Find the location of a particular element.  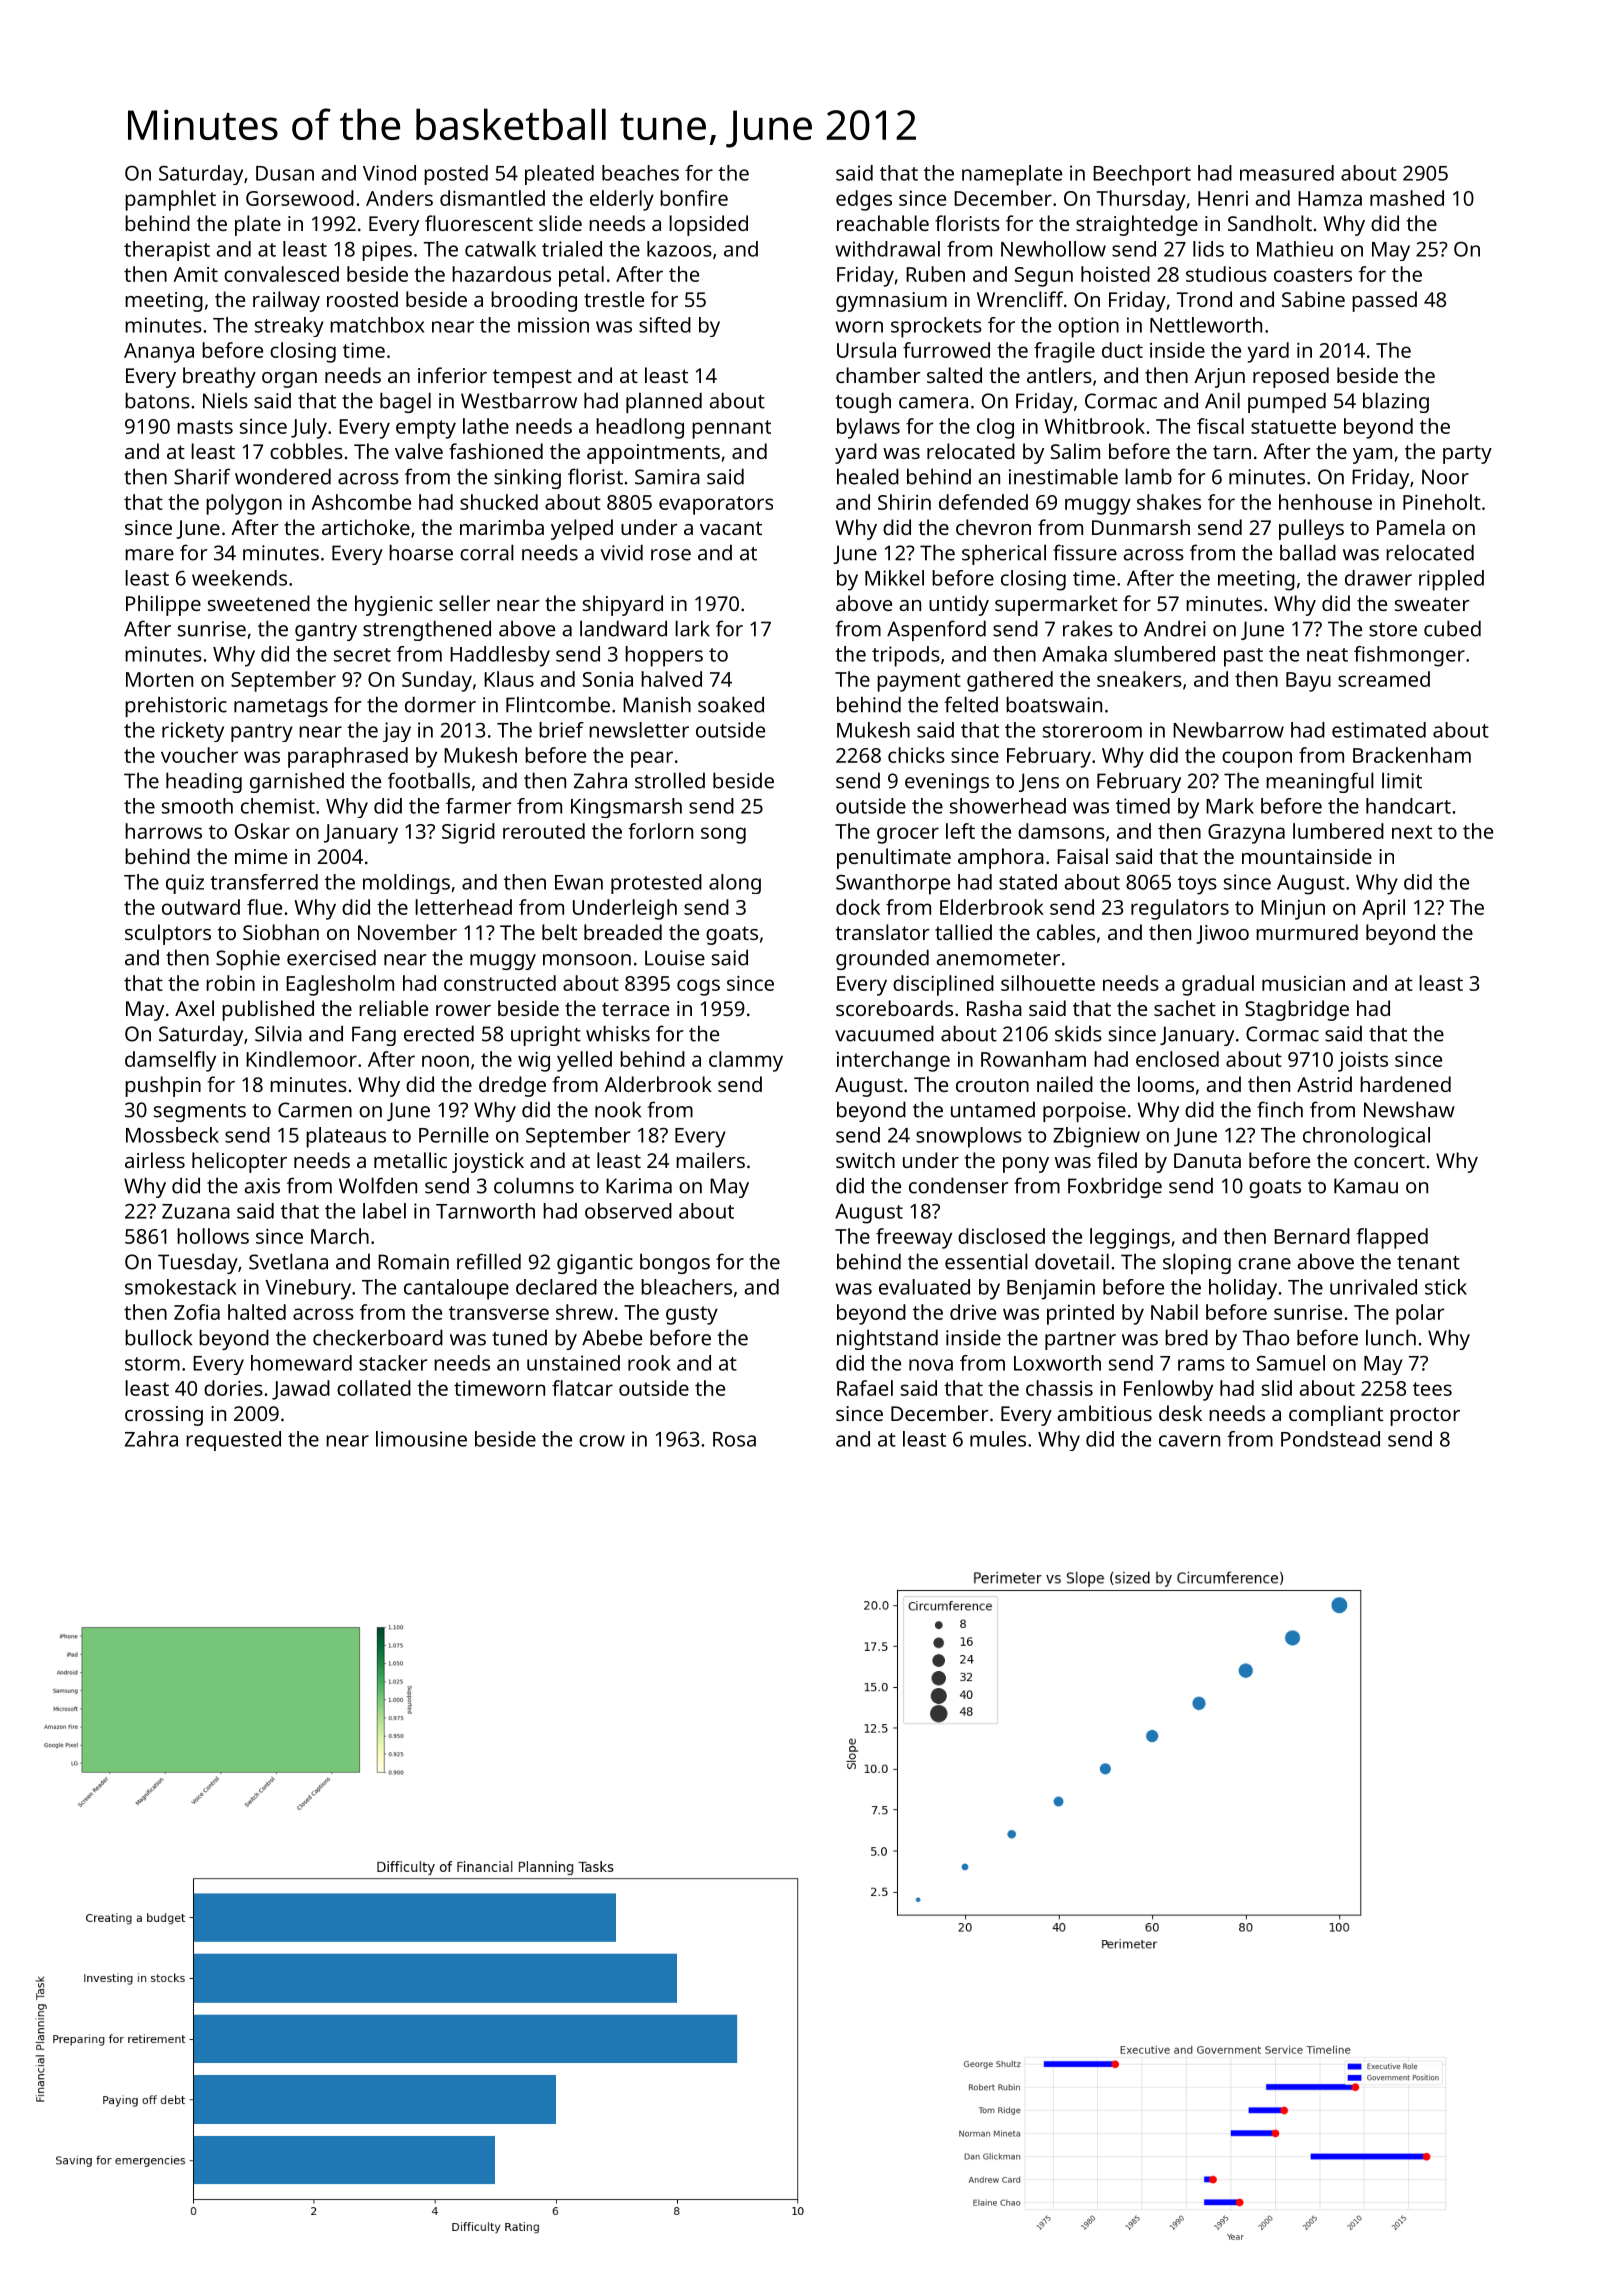

Zuzana is located at coordinates (196, 1211).
